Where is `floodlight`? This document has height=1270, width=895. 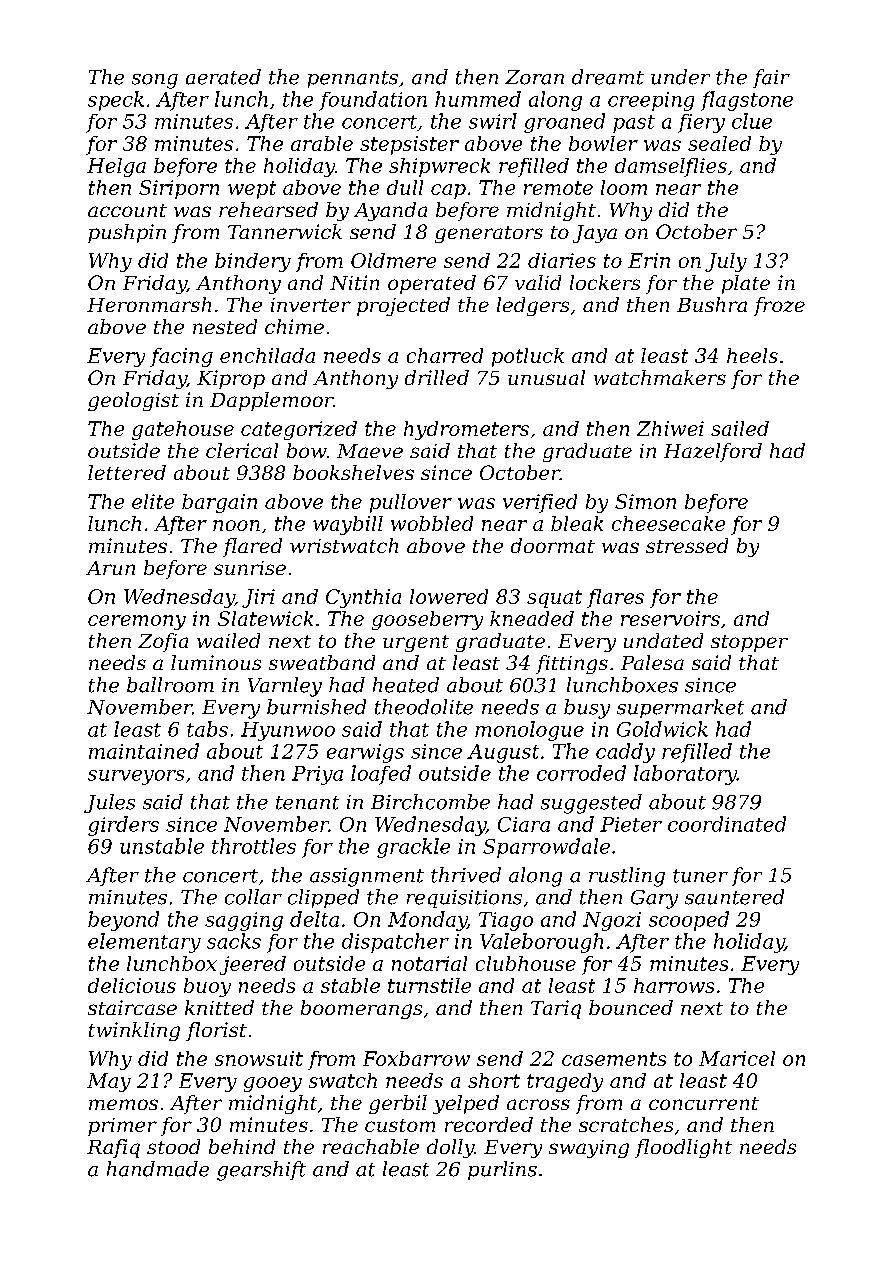 floodlight is located at coordinates (683, 1148).
